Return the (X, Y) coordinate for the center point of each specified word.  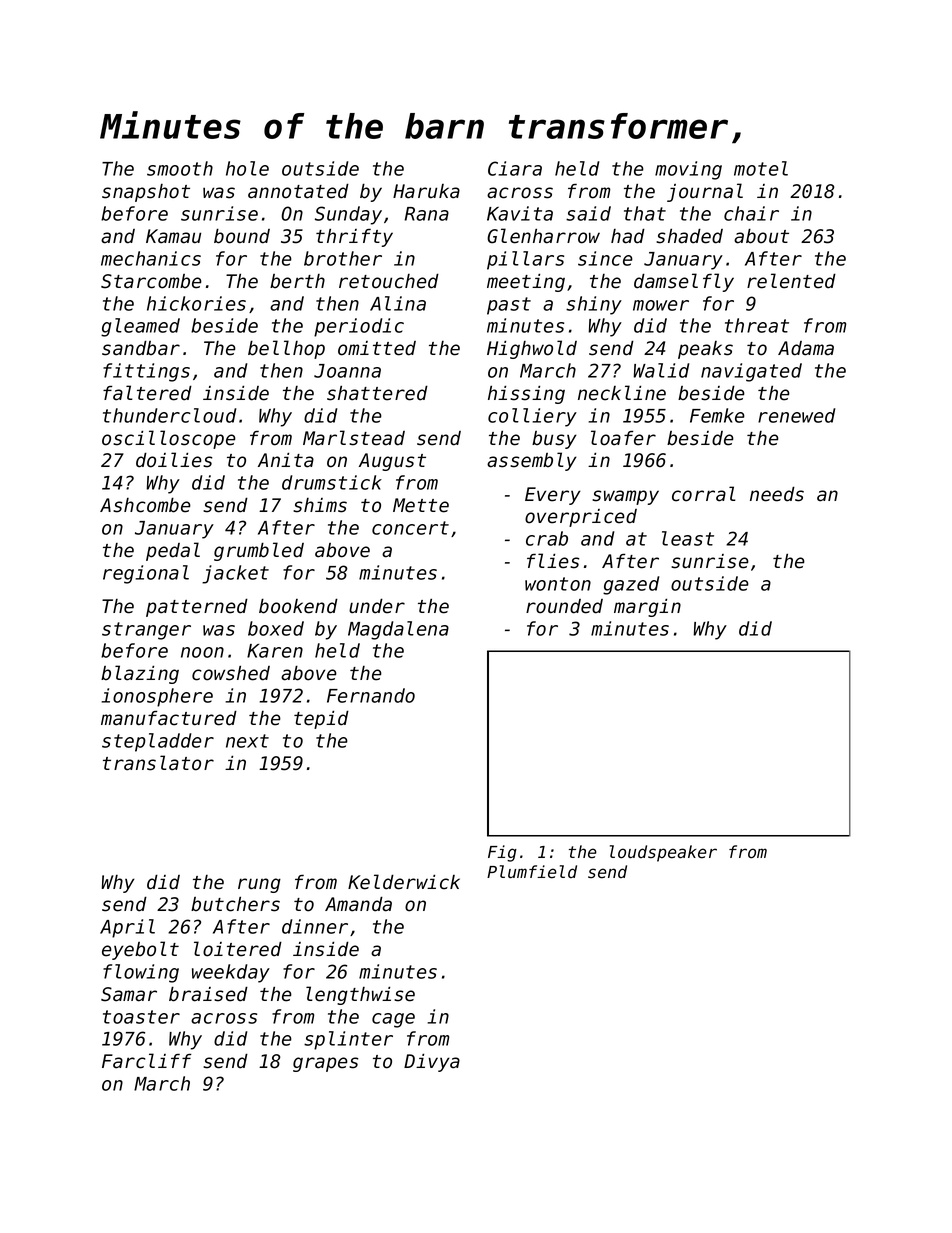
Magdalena (398, 630)
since (605, 258)
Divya (432, 1063)
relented (791, 281)
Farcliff (146, 1061)
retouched (389, 281)
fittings (146, 372)
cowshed (231, 673)
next (247, 741)
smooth (180, 168)
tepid (321, 720)
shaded (689, 236)
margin (647, 608)
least (688, 538)
